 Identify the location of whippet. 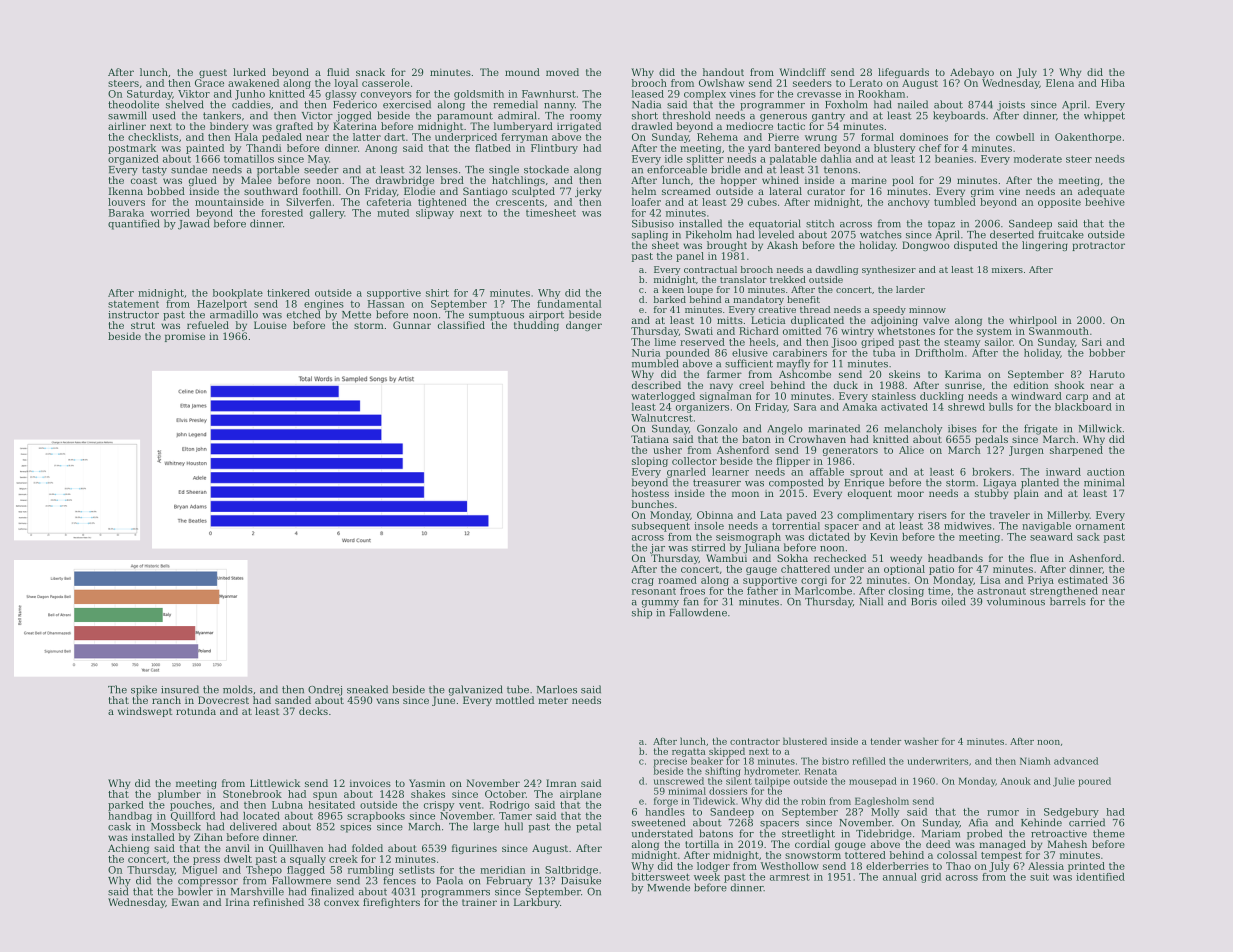
(1104, 116).
